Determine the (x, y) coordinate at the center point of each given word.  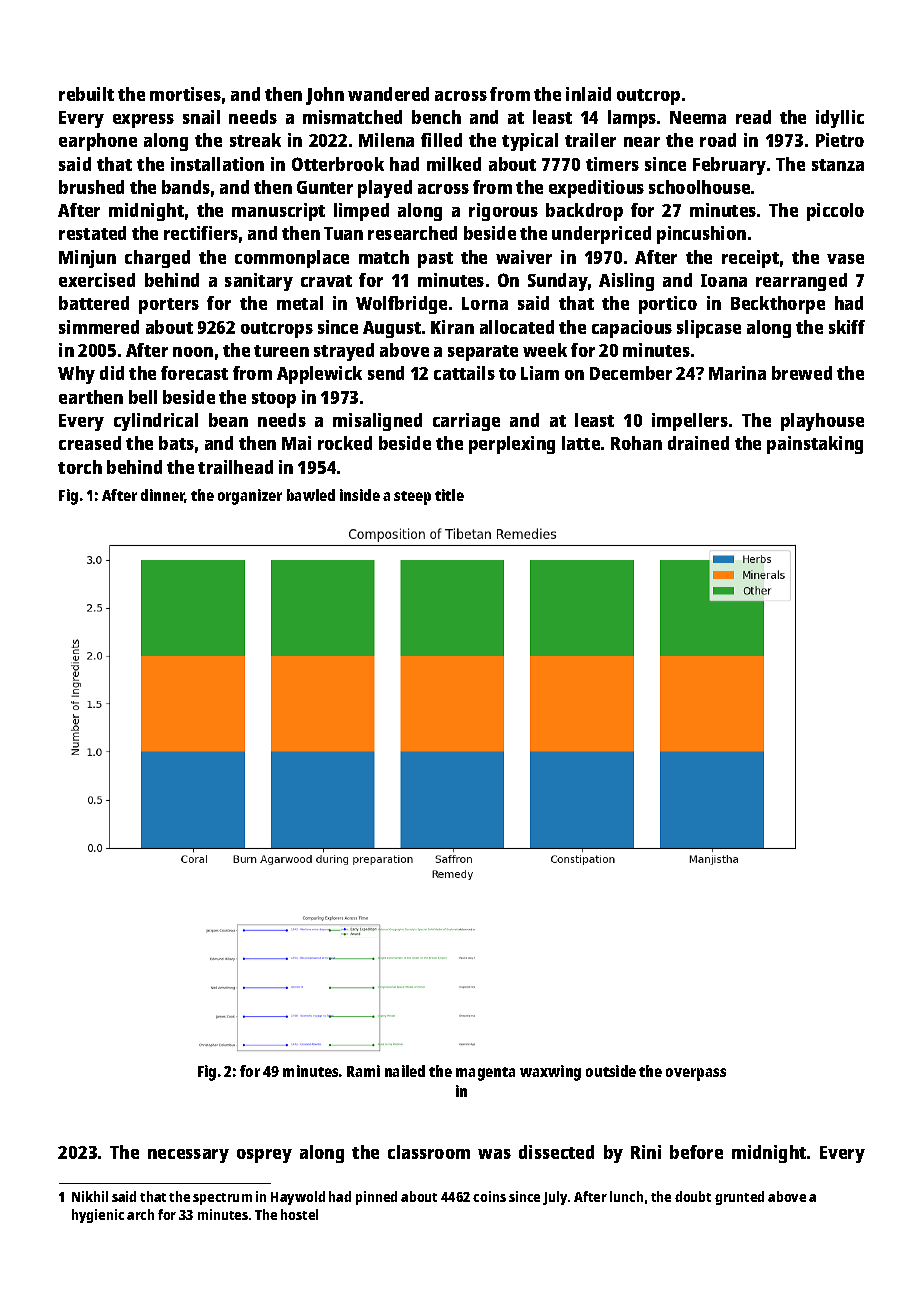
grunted (739, 1198)
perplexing (512, 445)
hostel (299, 1214)
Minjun (87, 259)
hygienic (98, 1216)
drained (698, 443)
